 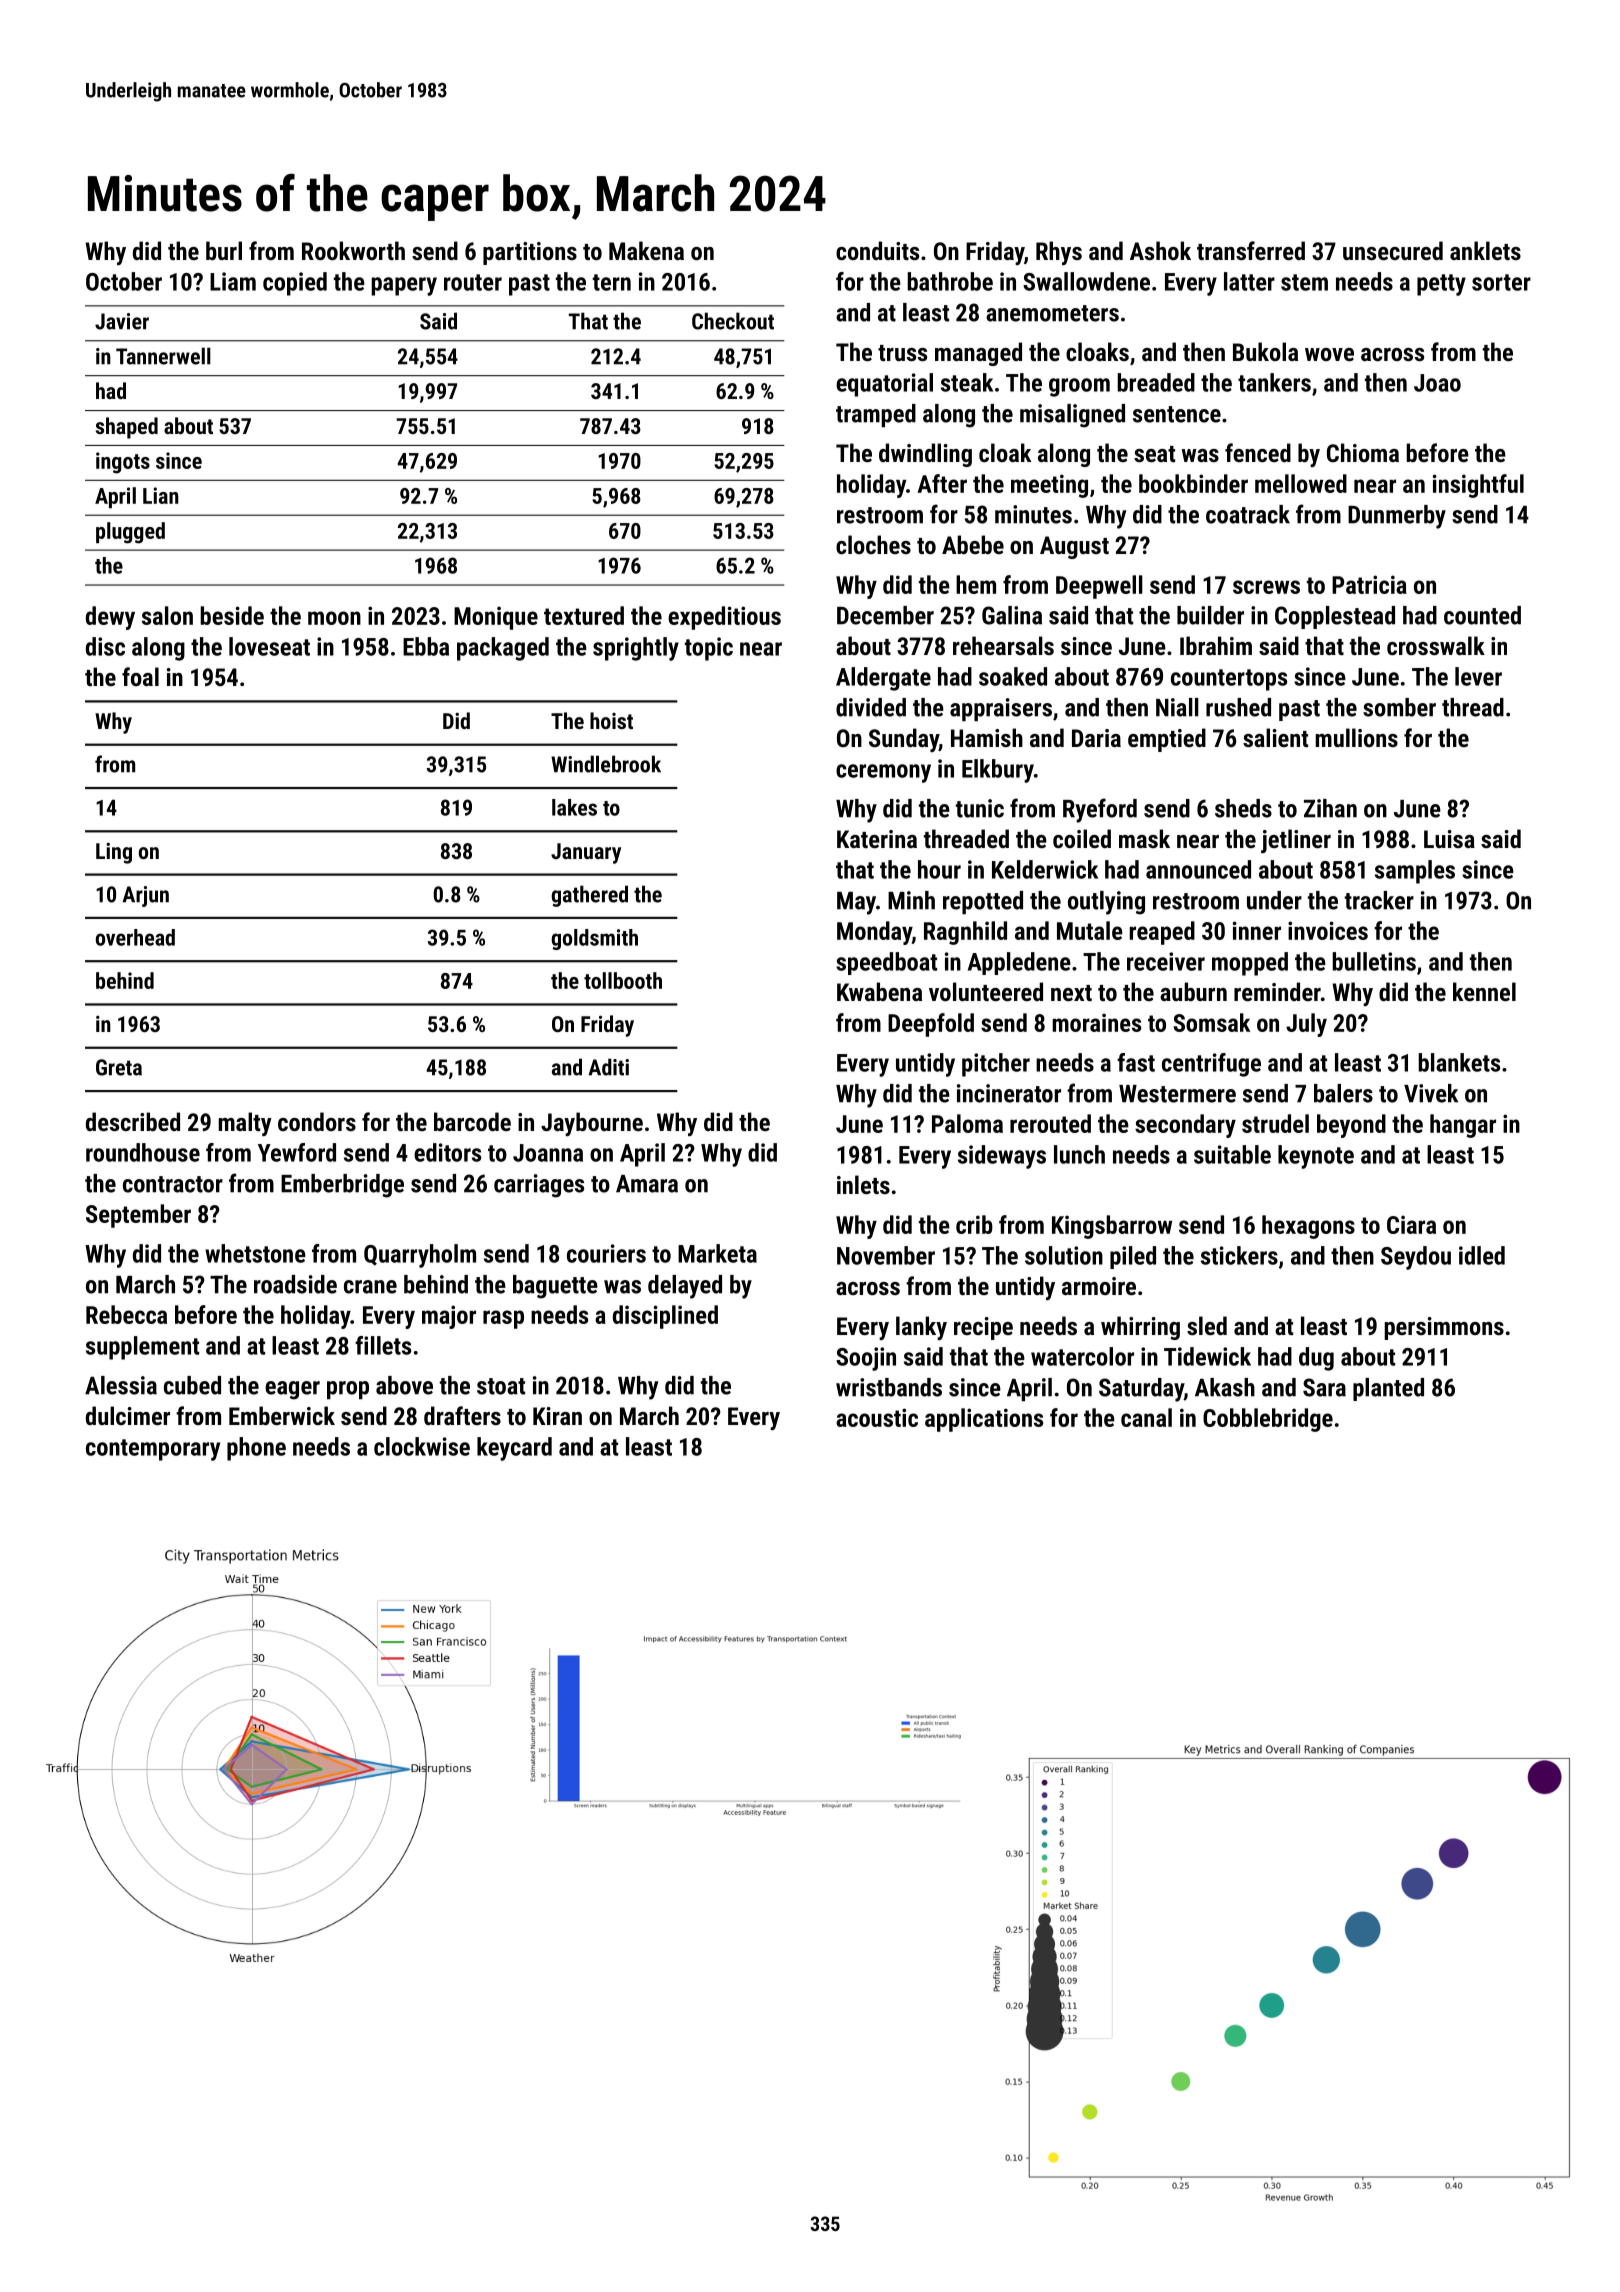 What do you see at coordinates (514, 1449) in the document?
I see `keycard` at bounding box center [514, 1449].
